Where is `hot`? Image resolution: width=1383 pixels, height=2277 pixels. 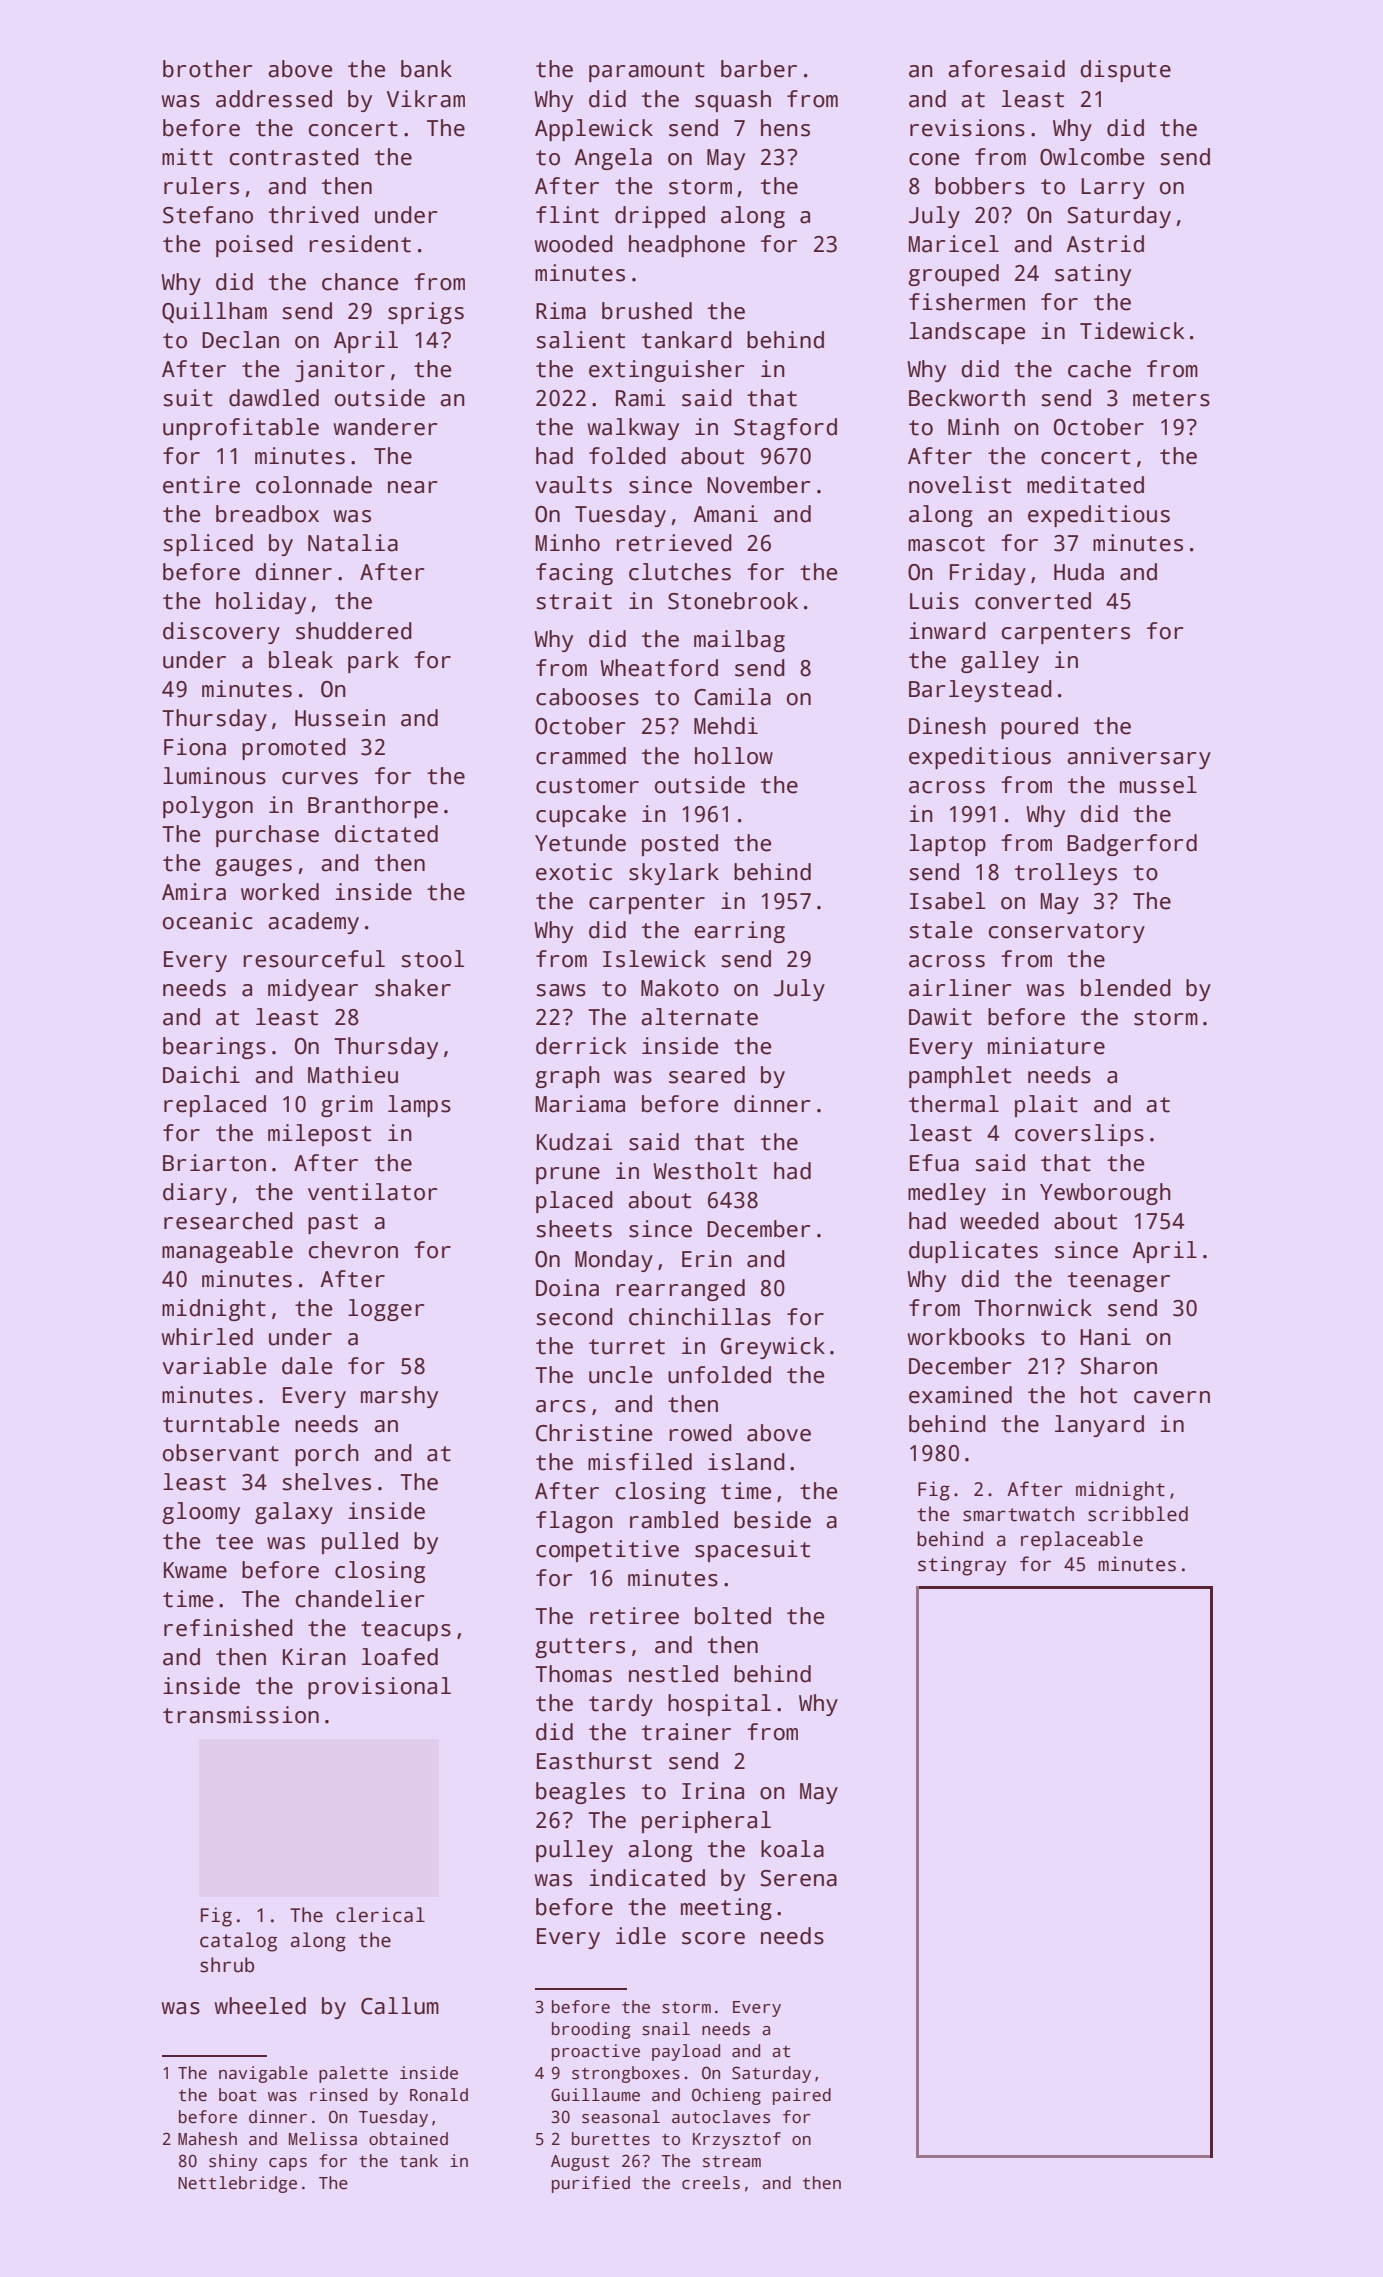 hot is located at coordinates (1099, 1395).
